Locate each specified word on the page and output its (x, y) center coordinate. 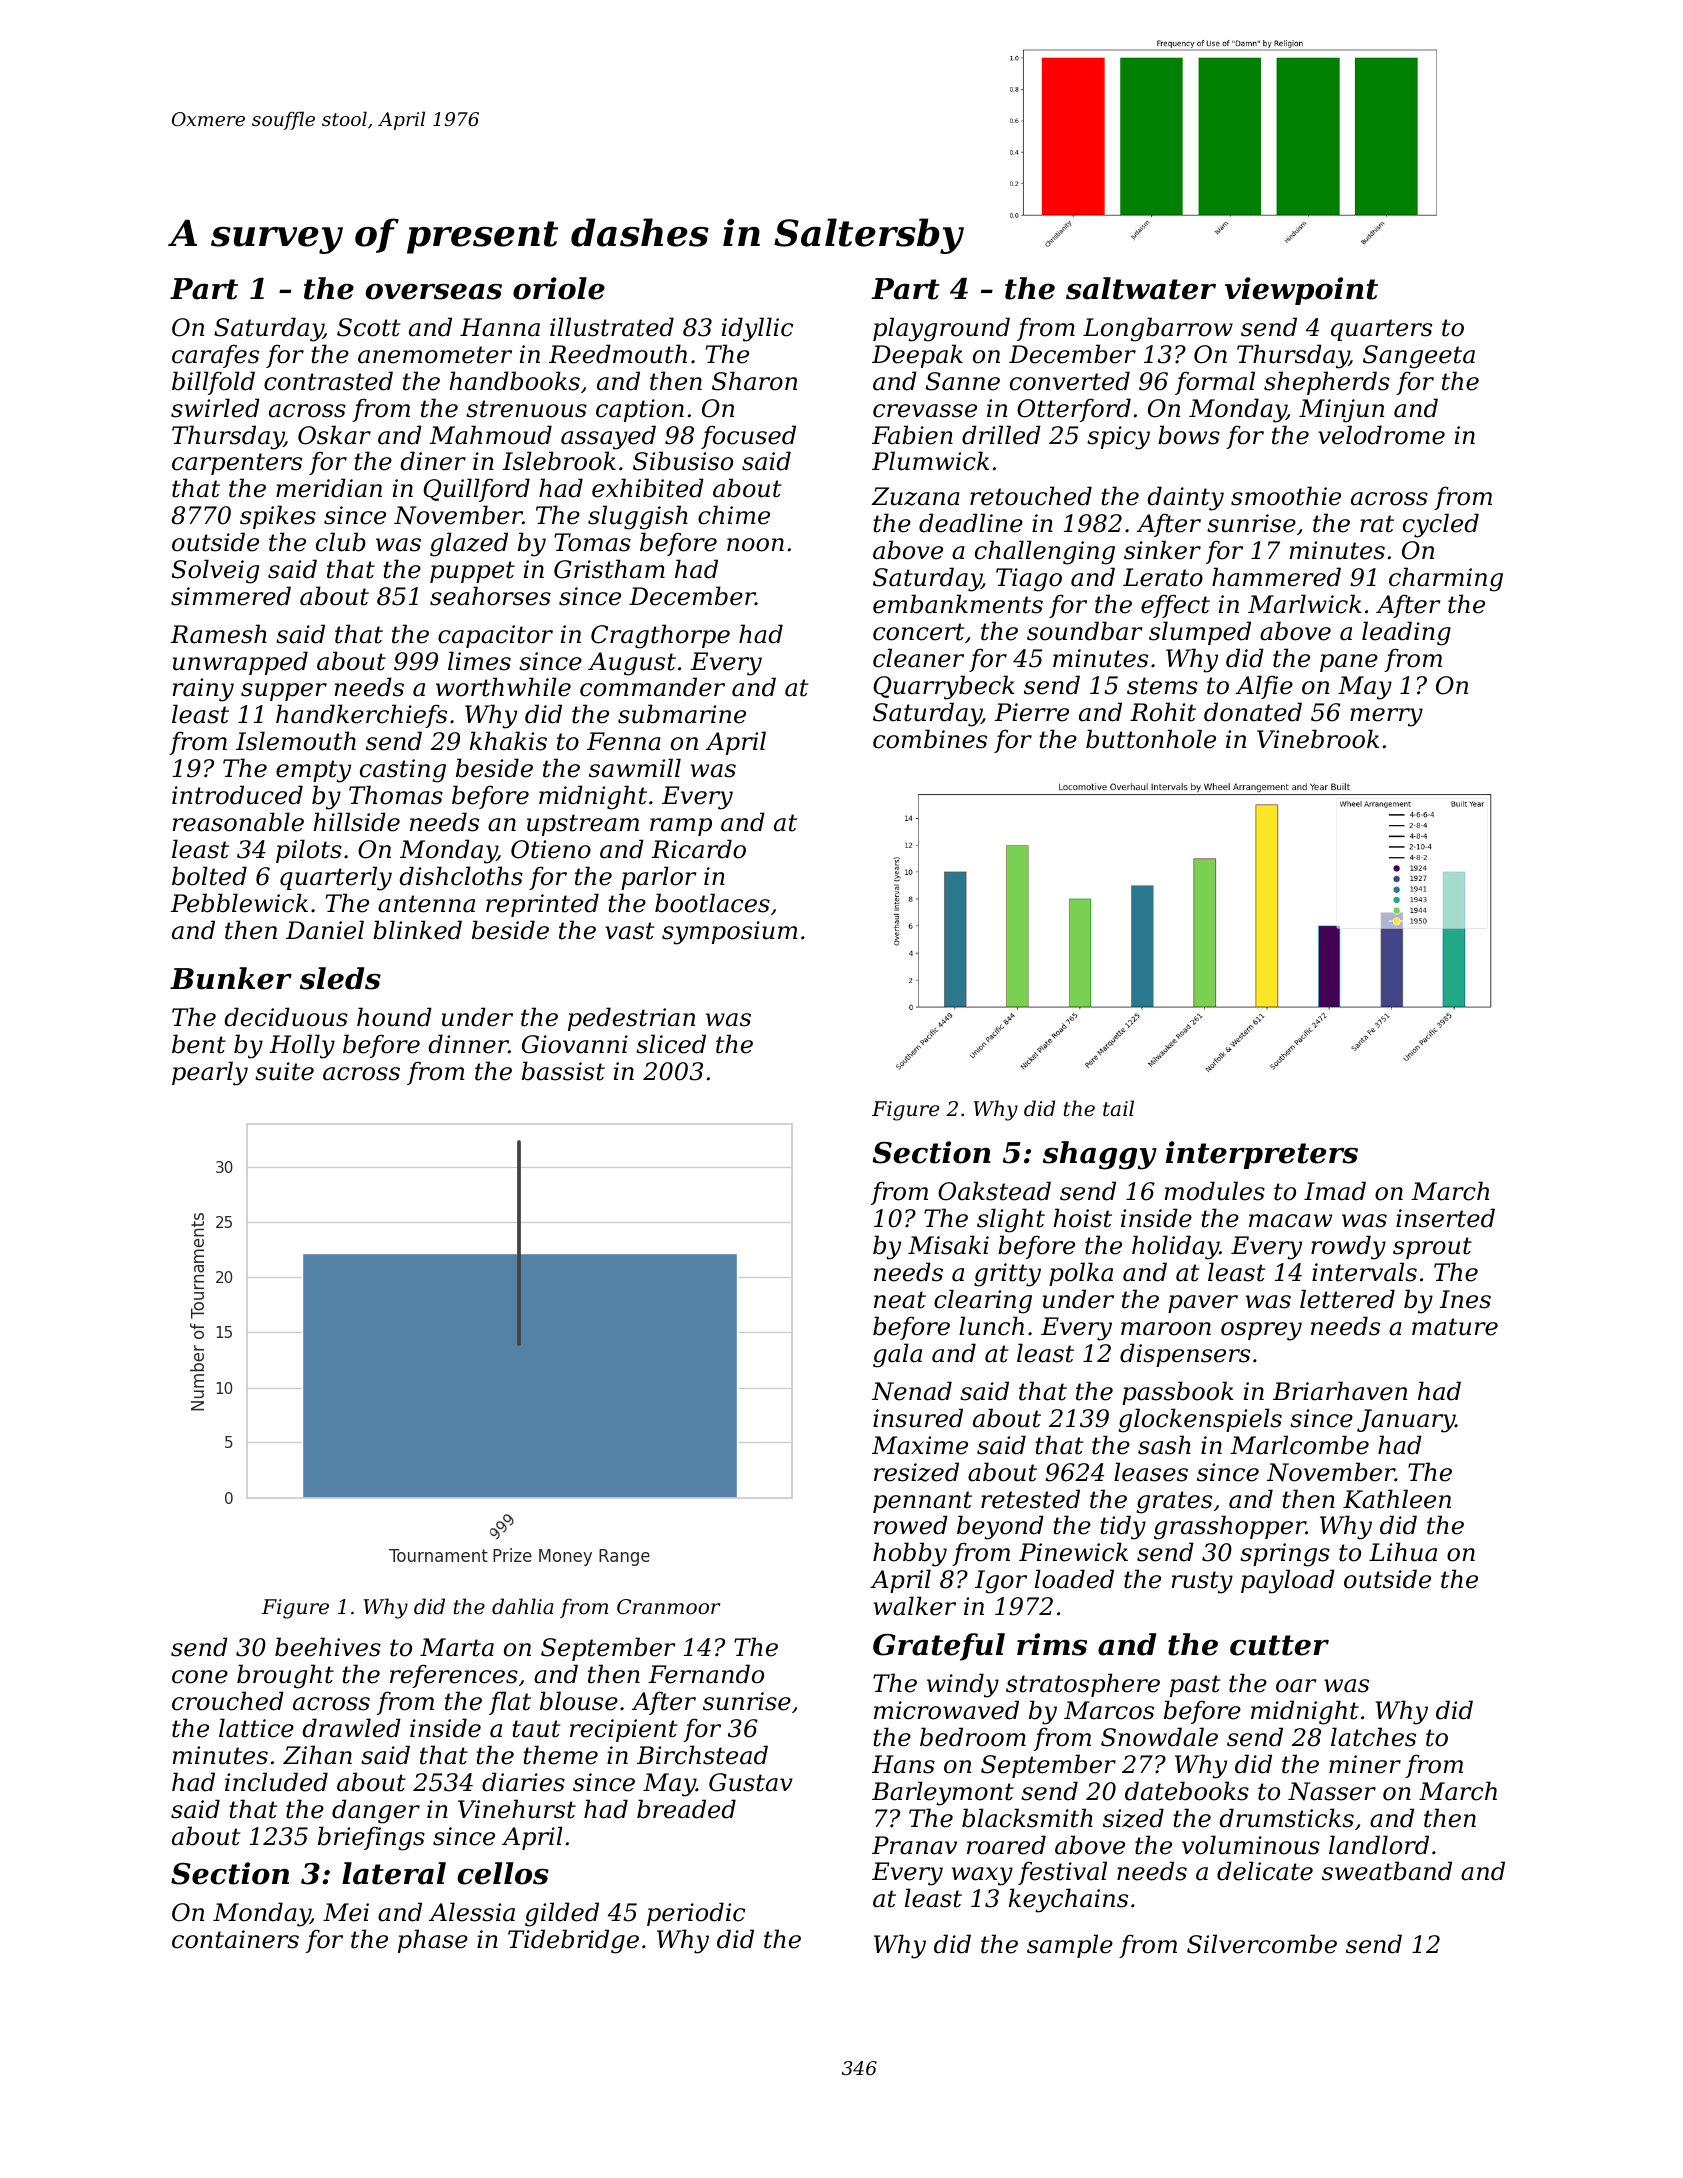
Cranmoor (668, 1607)
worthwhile (503, 687)
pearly (210, 1073)
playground (941, 329)
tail (1118, 1108)
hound (394, 1017)
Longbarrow (1158, 329)
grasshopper (1230, 1527)
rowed (911, 1525)
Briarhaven (1340, 1391)
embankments (958, 604)
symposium (730, 933)
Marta (457, 1647)
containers (235, 1939)
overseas (433, 292)
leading (1406, 633)
